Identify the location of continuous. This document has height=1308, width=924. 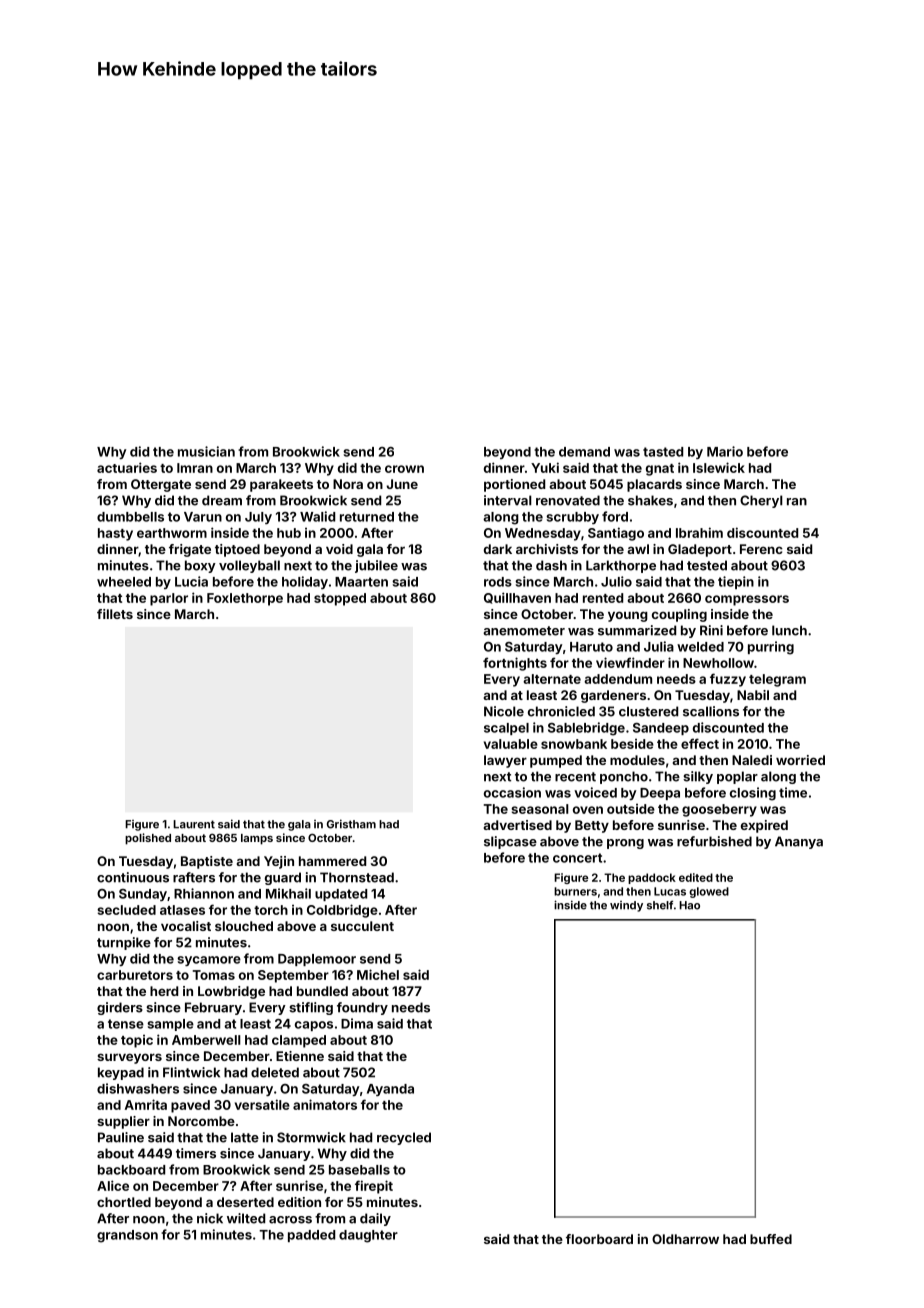
(133, 877).
